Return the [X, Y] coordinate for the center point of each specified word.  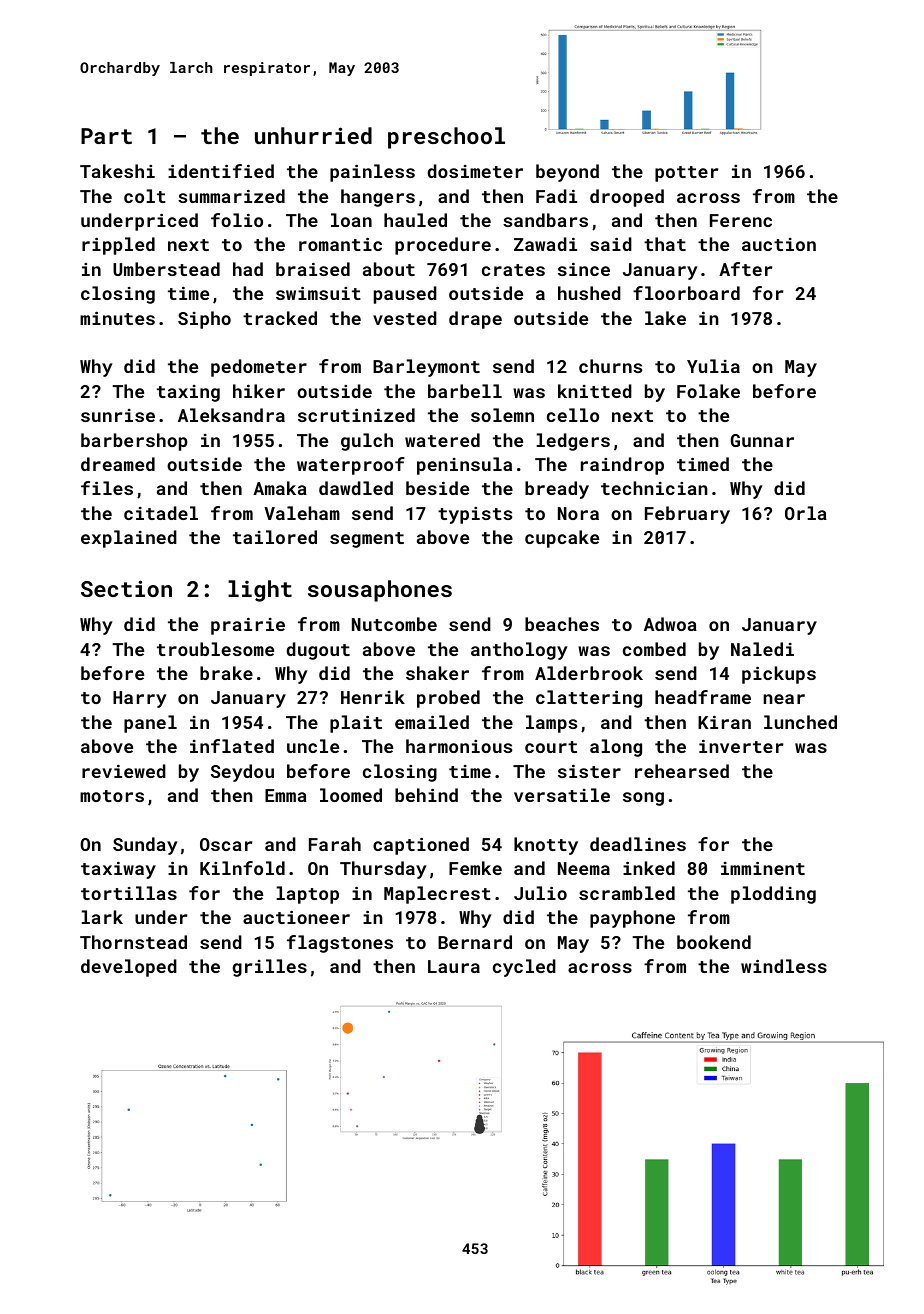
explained [129, 539]
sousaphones [380, 591]
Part [106, 136]
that [665, 244]
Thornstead [133, 942]
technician [654, 488]
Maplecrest [437, 895]
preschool [446, 138]
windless [784, 966]
